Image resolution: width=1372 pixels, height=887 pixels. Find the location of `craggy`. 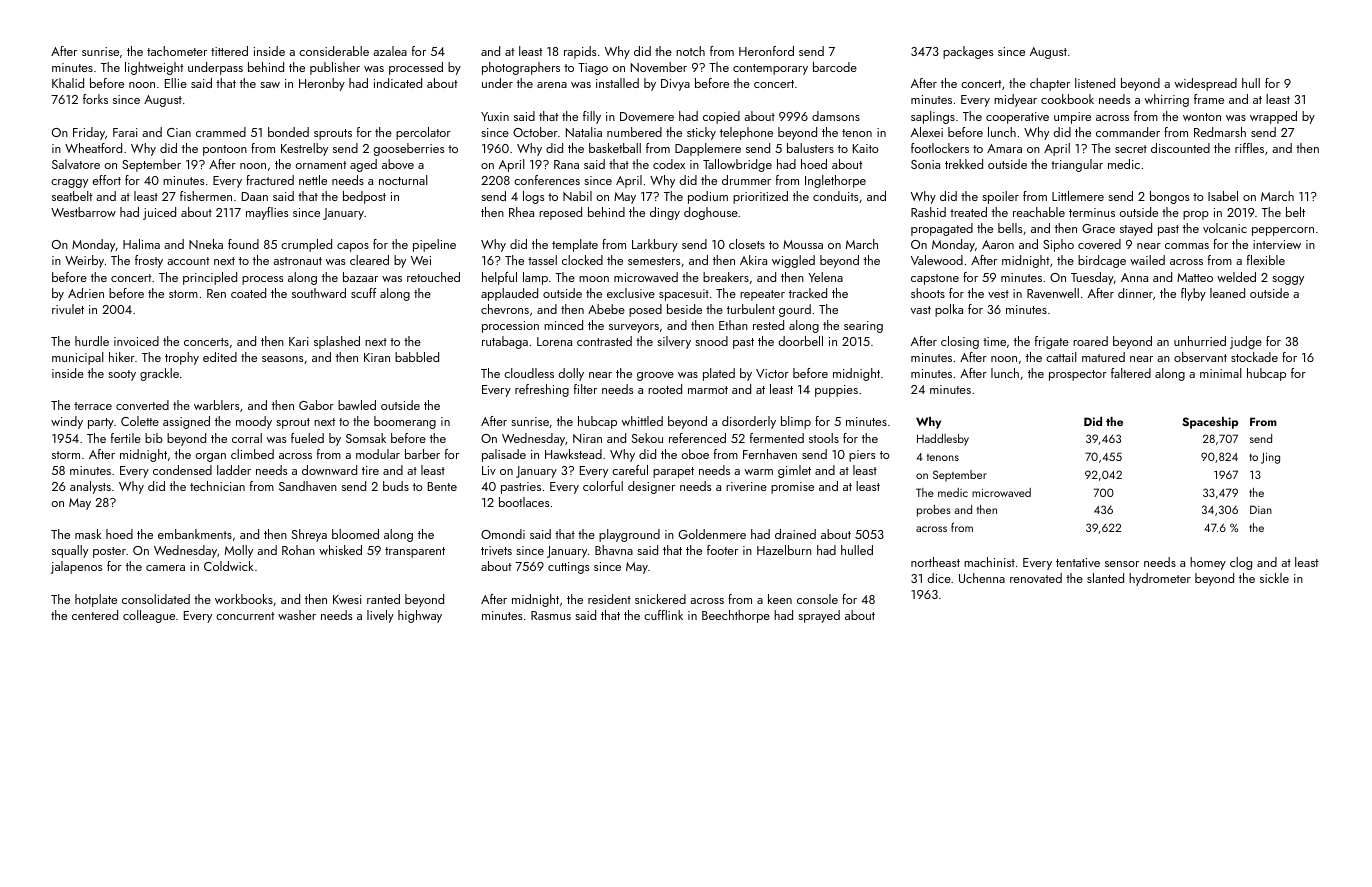

craggy is located at coordinates (69, 183).
